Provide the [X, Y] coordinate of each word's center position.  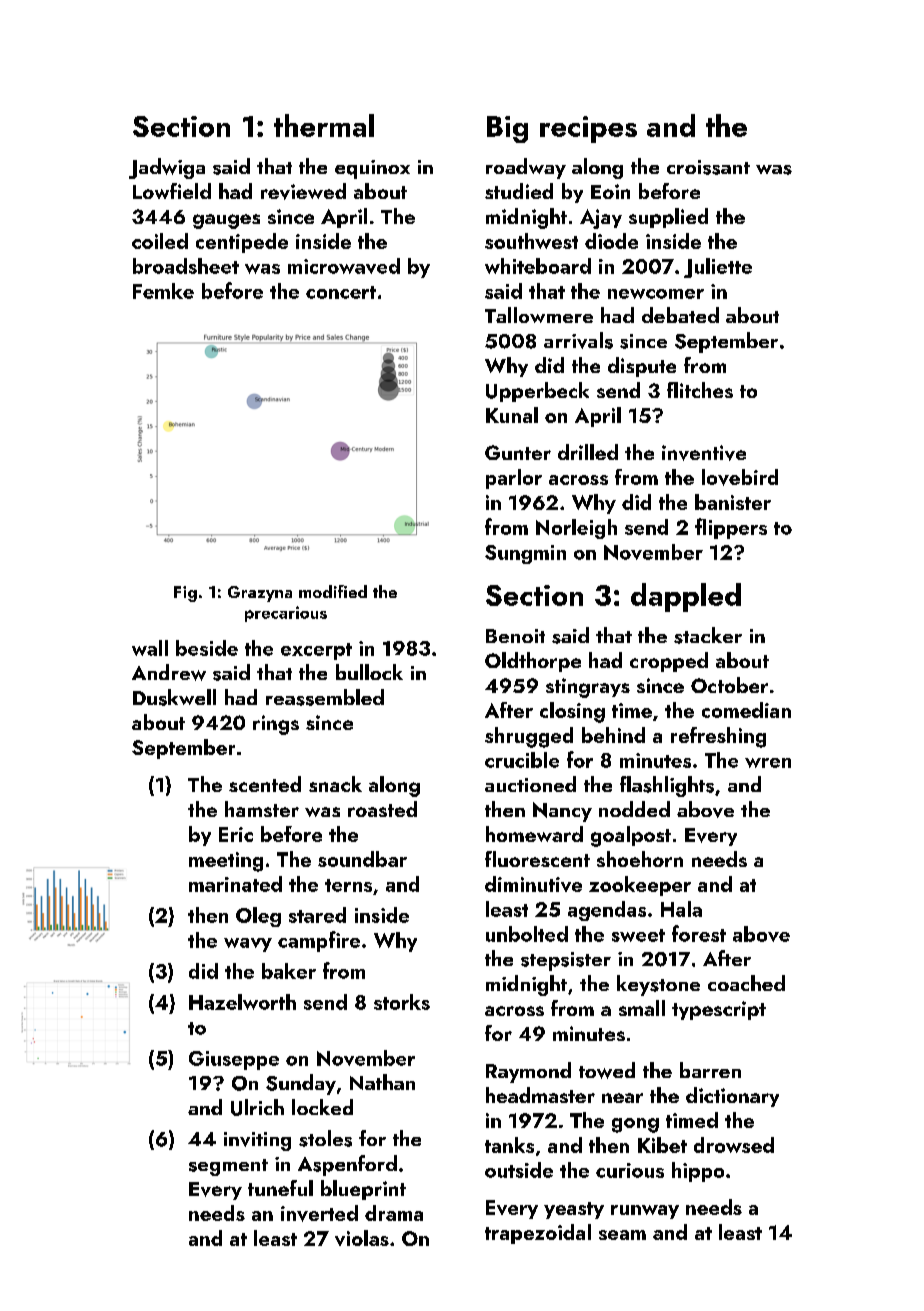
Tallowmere [539, 315]
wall [150, 648]
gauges [226, 221]
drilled [588, 452]
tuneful [280, 1188]
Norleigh [576, 529]
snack [335, 784]
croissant [708, 167]
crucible [522, 760]
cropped [669, 662]
